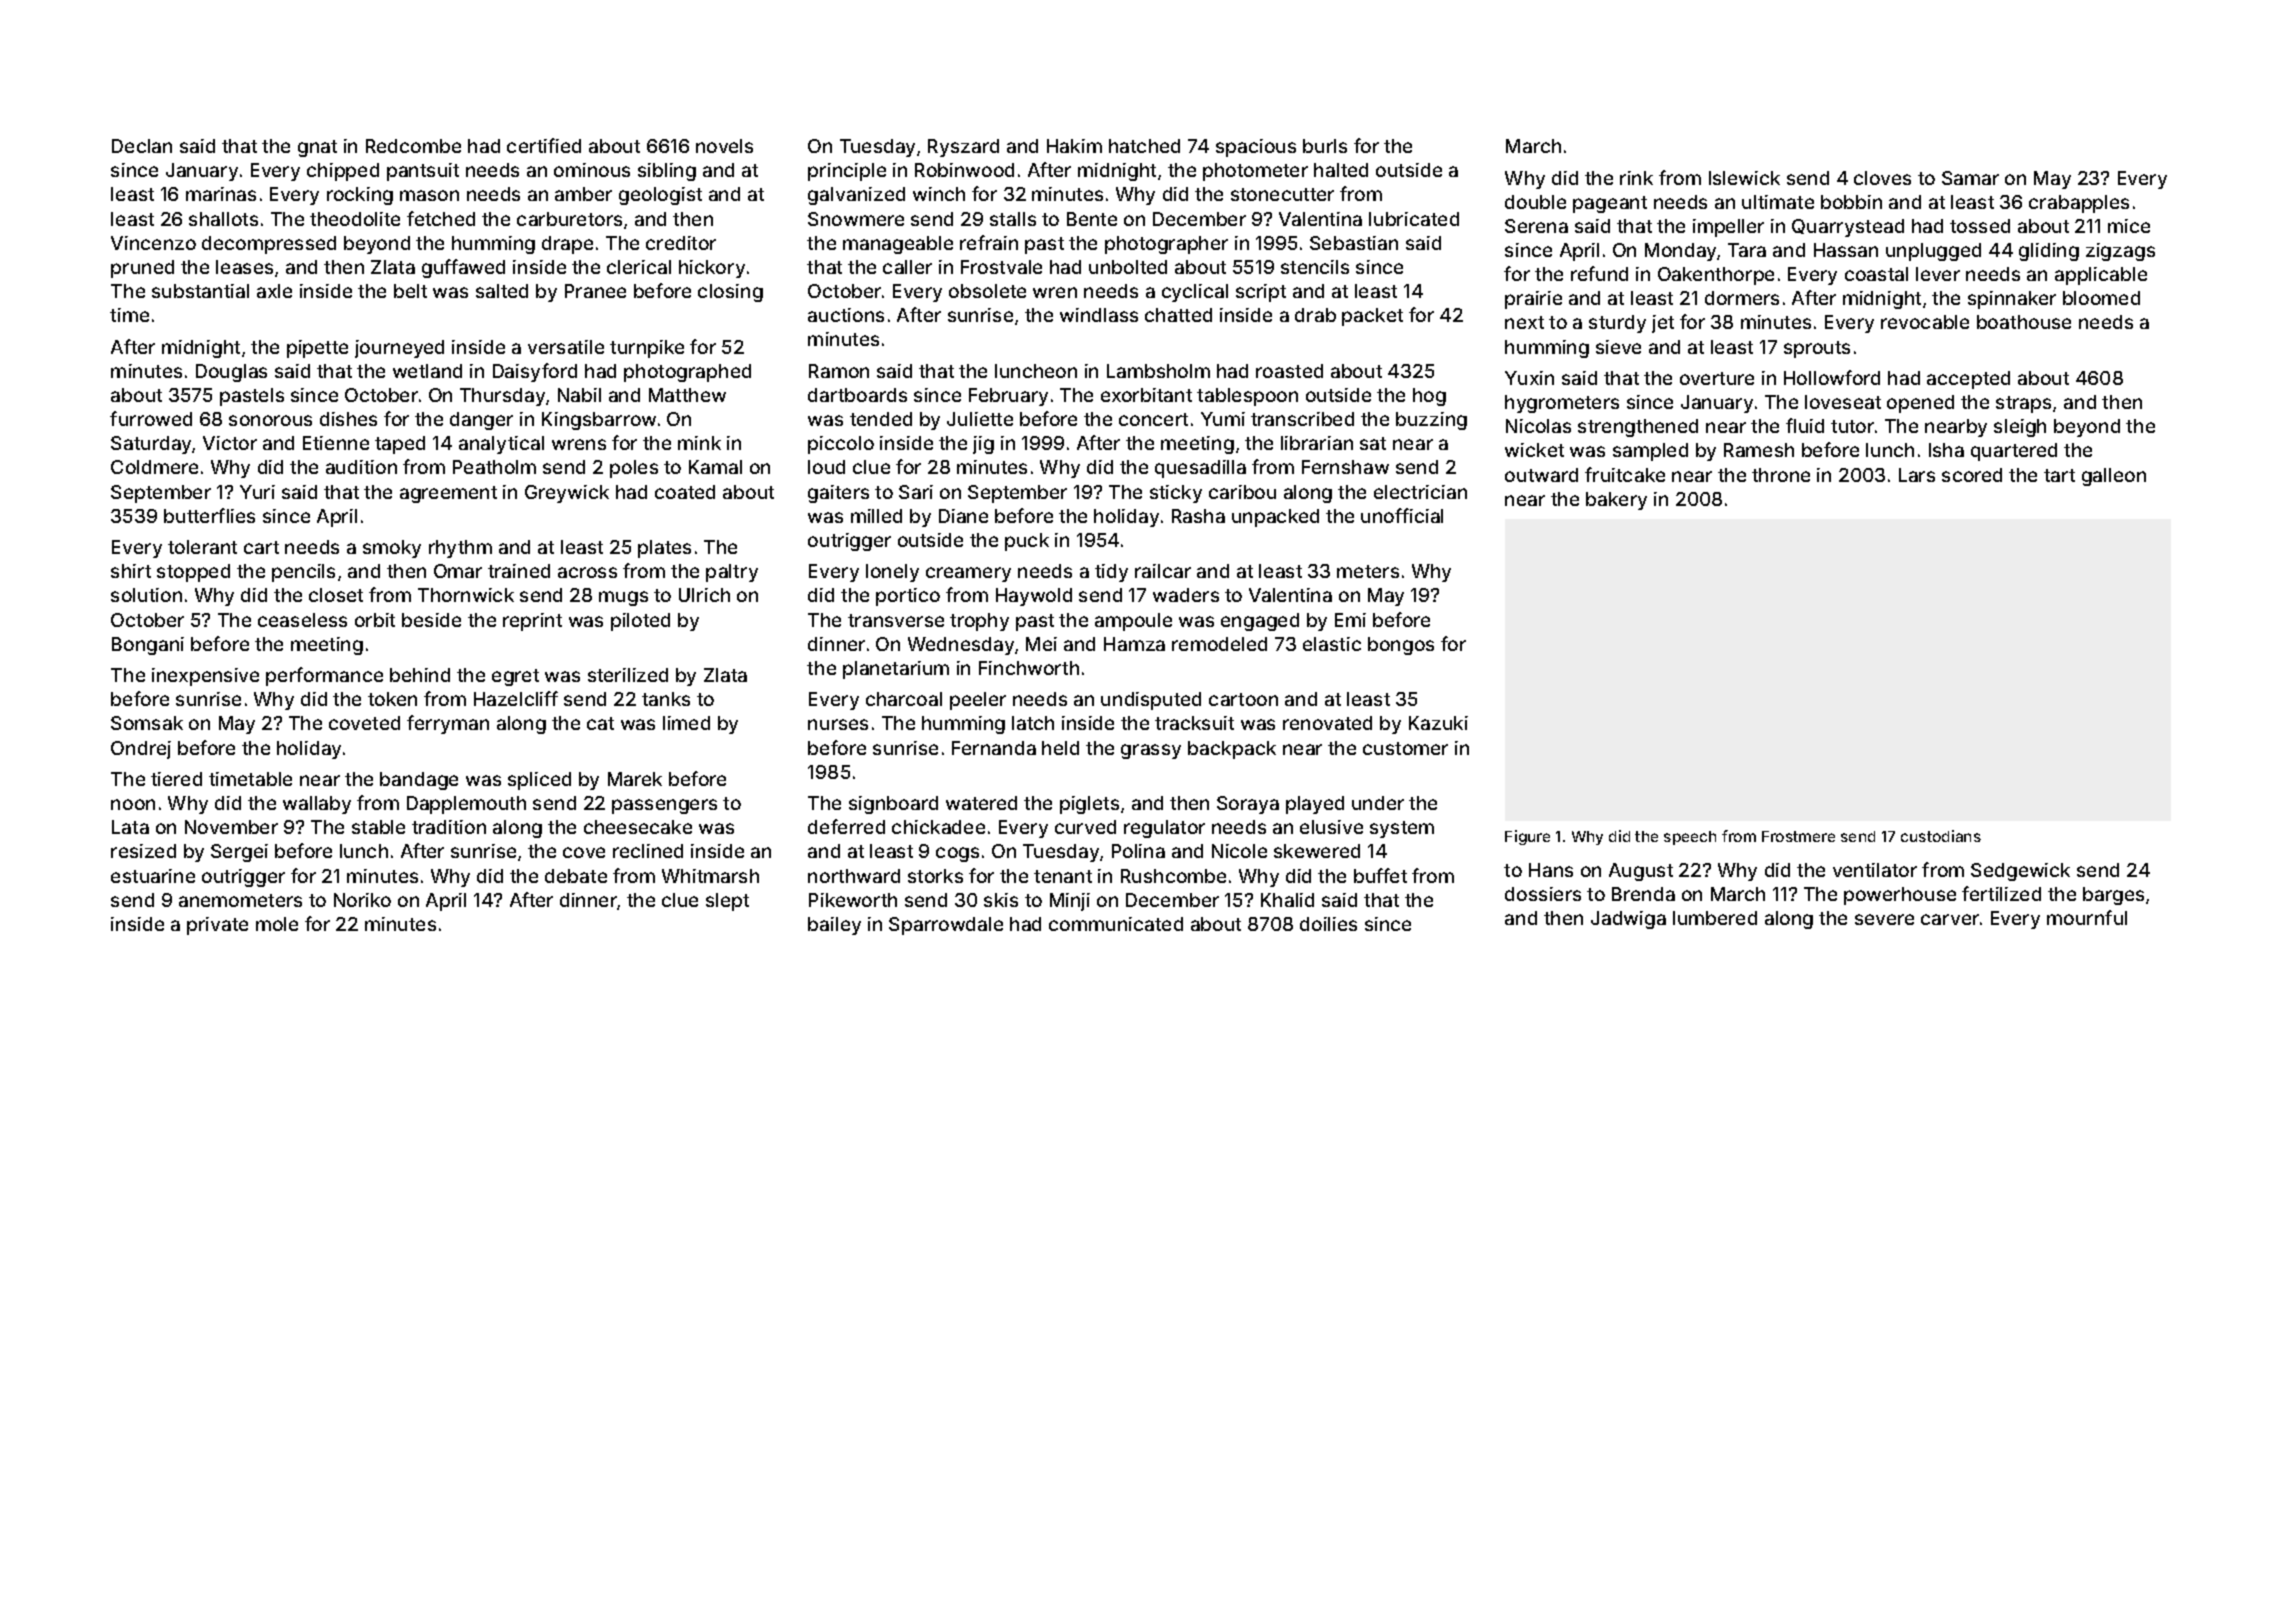 This document has width=2282, height=1614. I want to click on Kazuki, so click(1438, 723).
